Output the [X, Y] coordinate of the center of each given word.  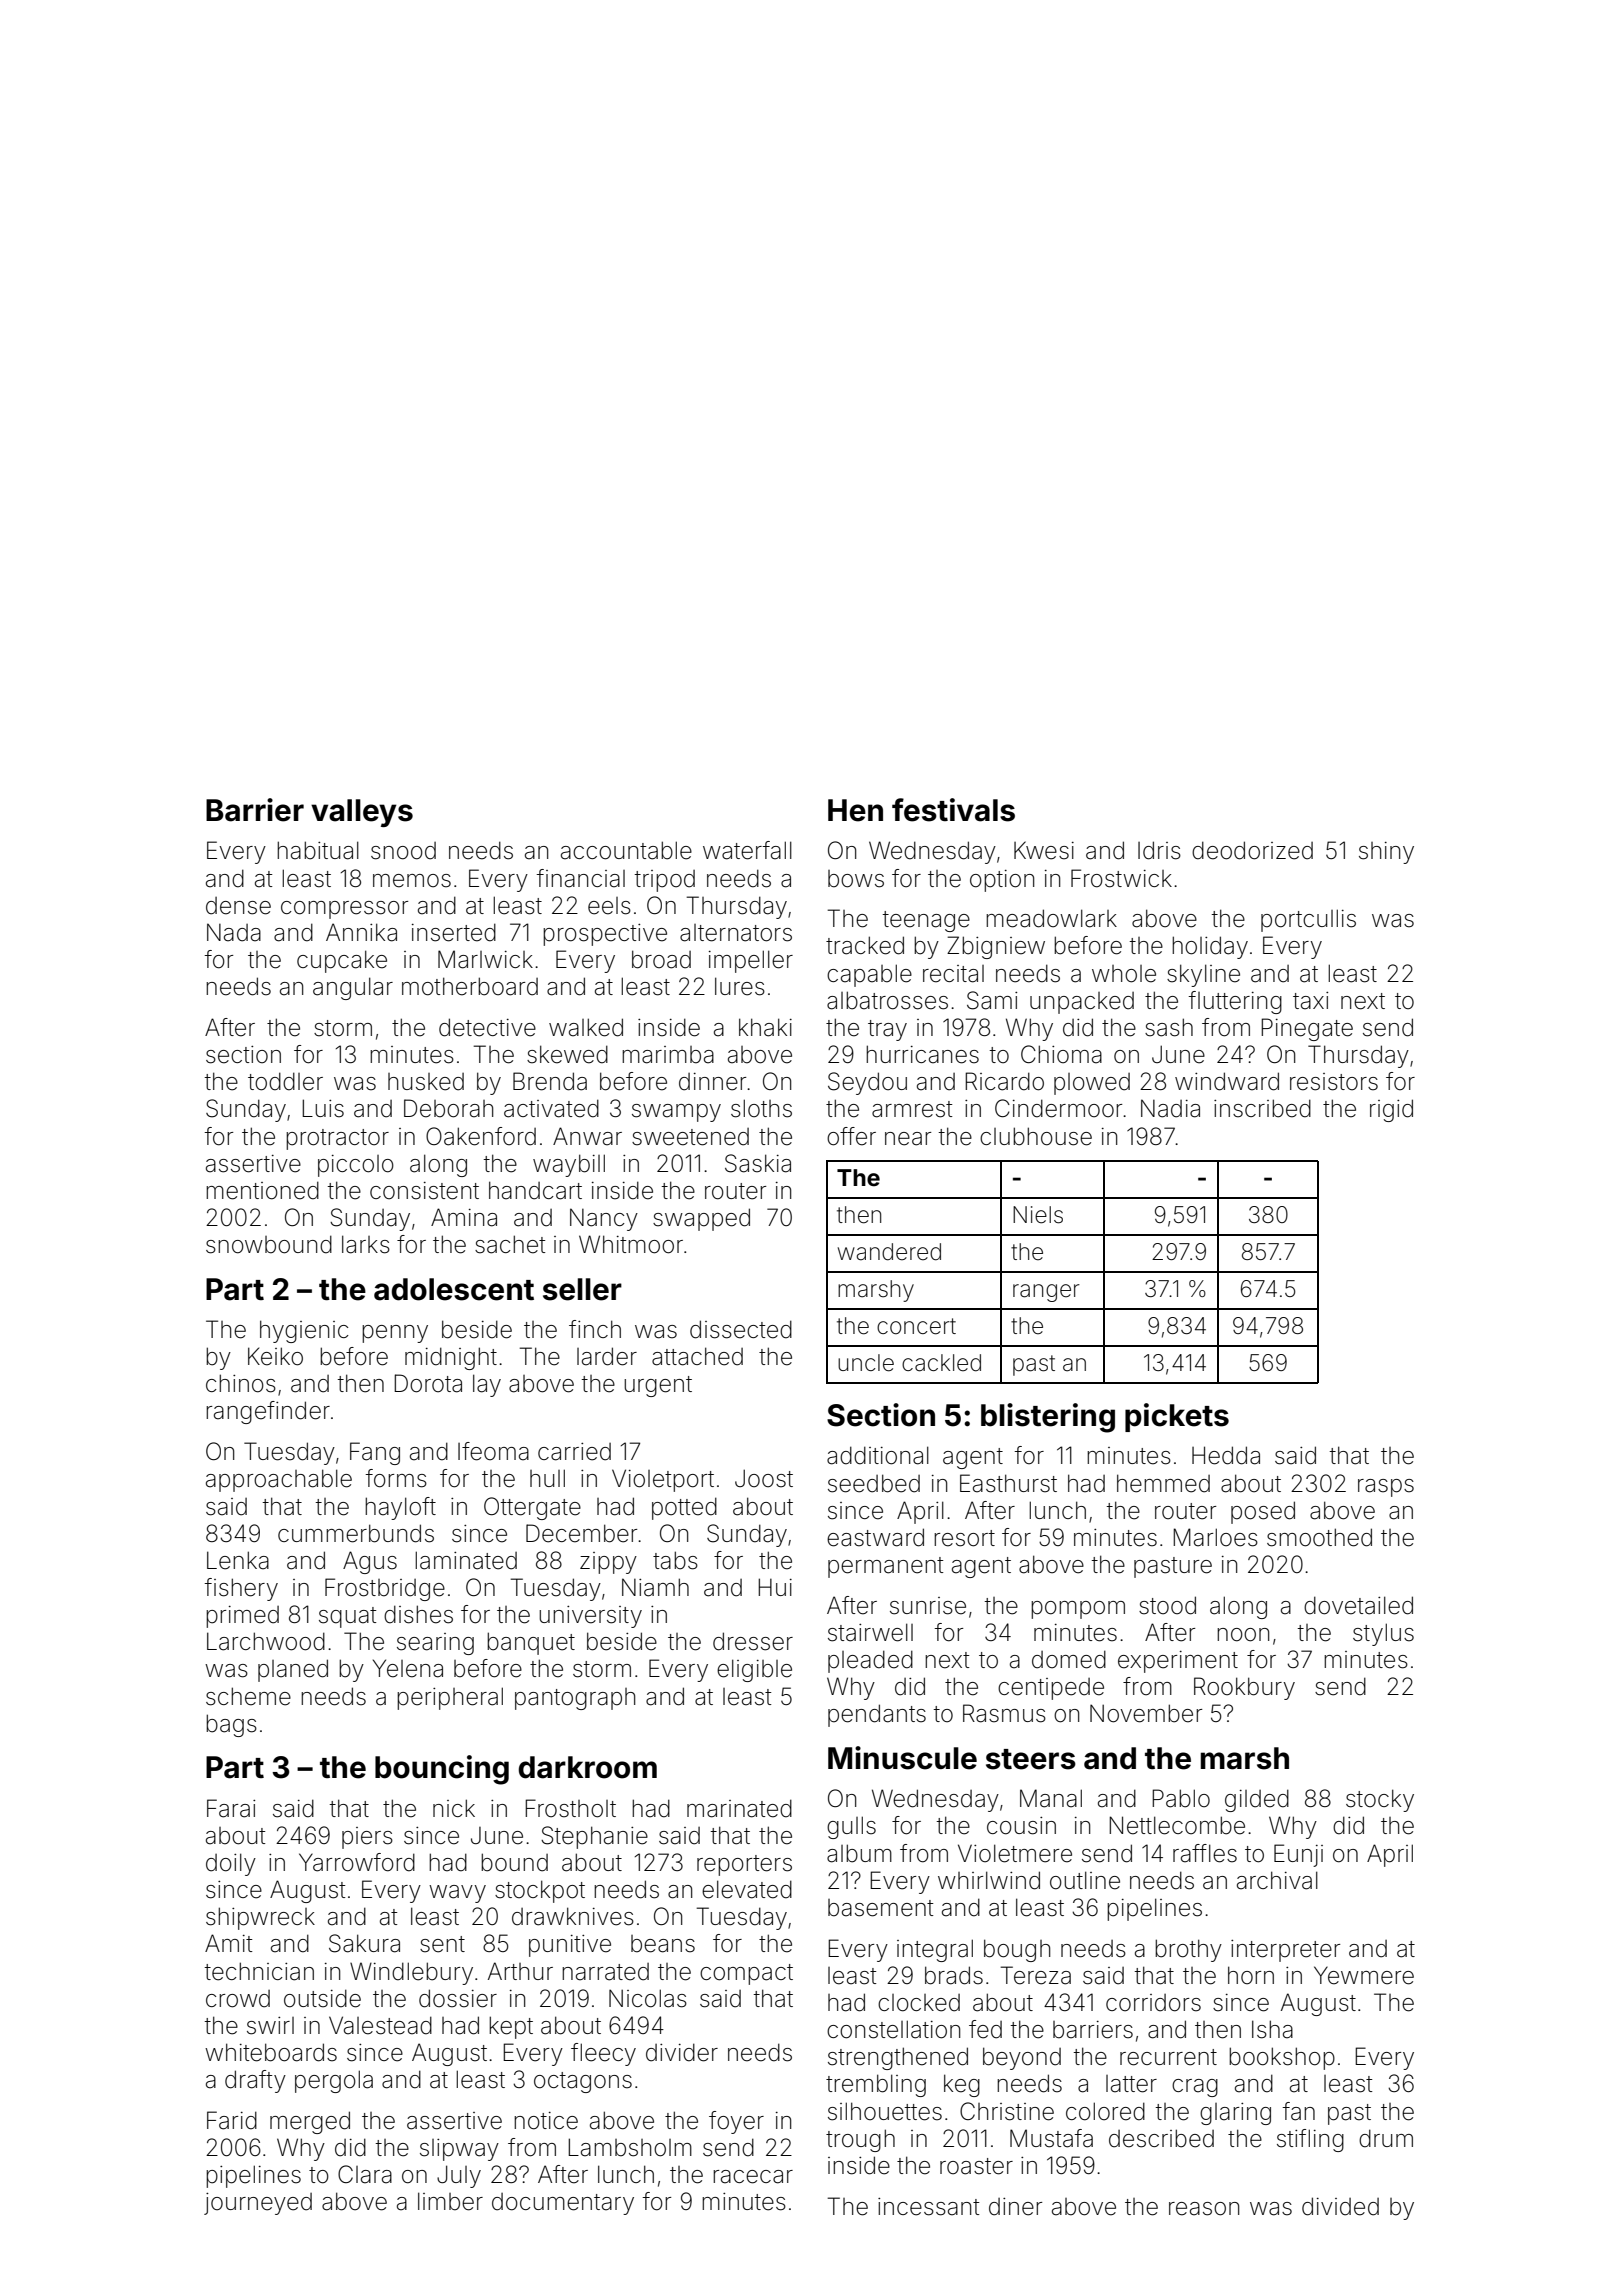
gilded [1257, 1800]
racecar [753, 2177]
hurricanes [922, 1054]
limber [450, 2201]
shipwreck [260, 1918]
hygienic [304, 1331]
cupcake [342, 961]
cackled [941, 1363]
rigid [1391, 1110]
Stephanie [594, 1837]
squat [347, 1617]
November [1146, 1713]
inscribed [1262, 1108]
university [590, 1617]
